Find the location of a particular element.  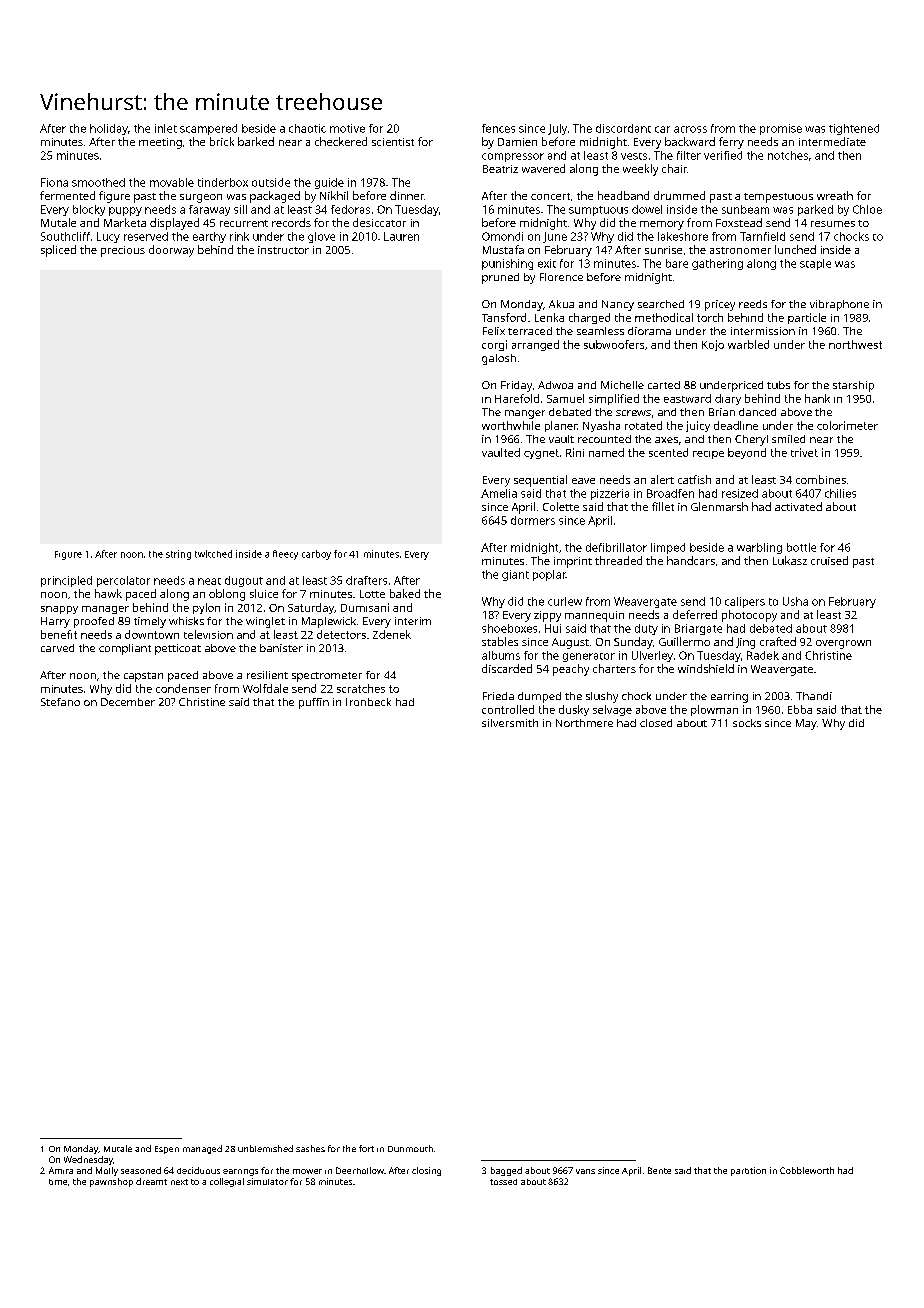

Cobbleworth is located at coordinates (807, 1170).
